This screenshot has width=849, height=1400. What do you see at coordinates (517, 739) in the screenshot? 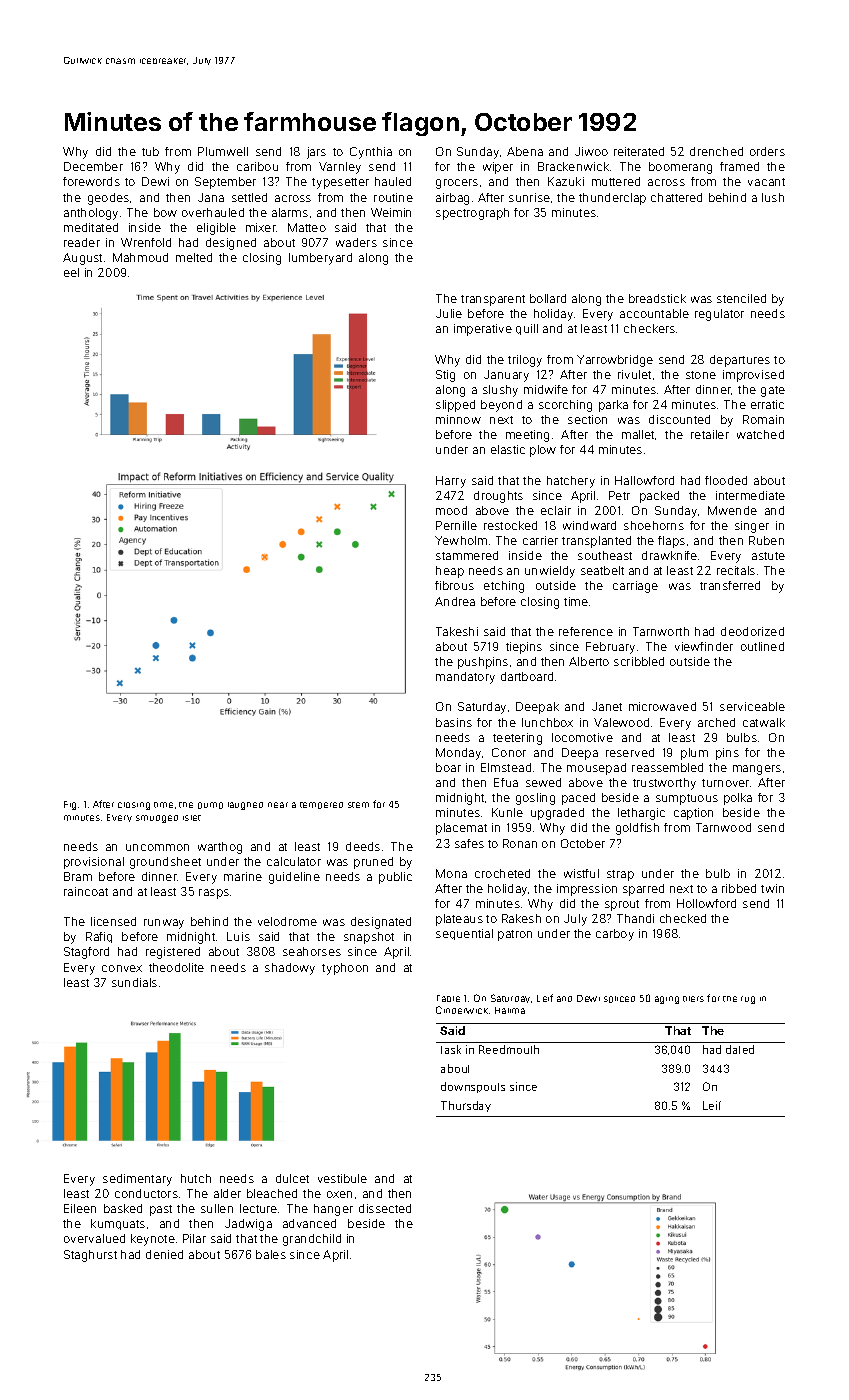
I see `teetering` at bounding box center [517, 739].
